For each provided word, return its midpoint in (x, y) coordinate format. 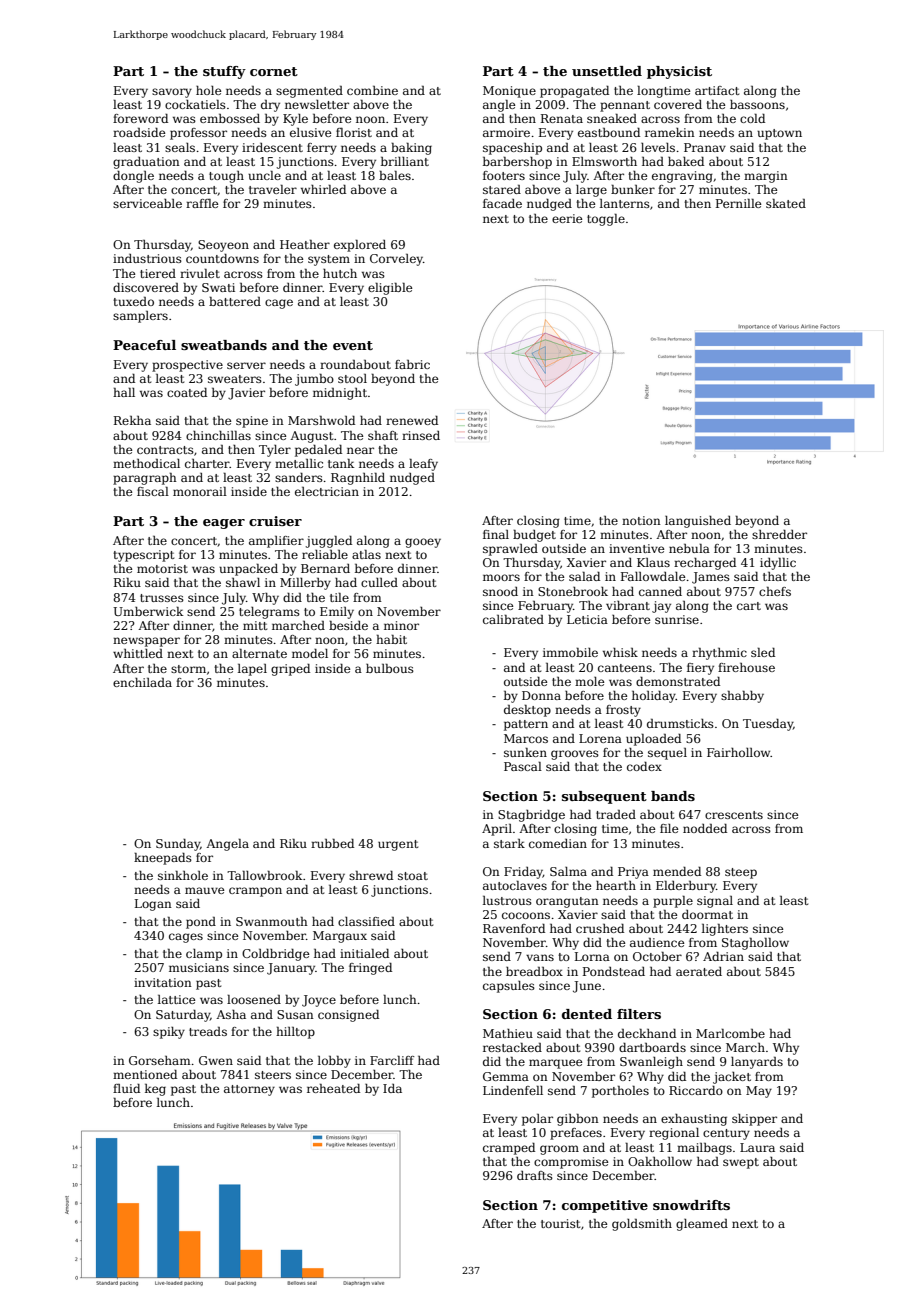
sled (763, 652)
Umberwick (148, 611)
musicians (199, 967)
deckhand (647, 1033)
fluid (126, 1088)
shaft (383, 435)
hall (124, 392)
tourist (560, 1223)
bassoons (757, 104)
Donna (541, 695)
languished (698, 522)
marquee (555, 1064)
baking (411, 149)
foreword (140, 118)
